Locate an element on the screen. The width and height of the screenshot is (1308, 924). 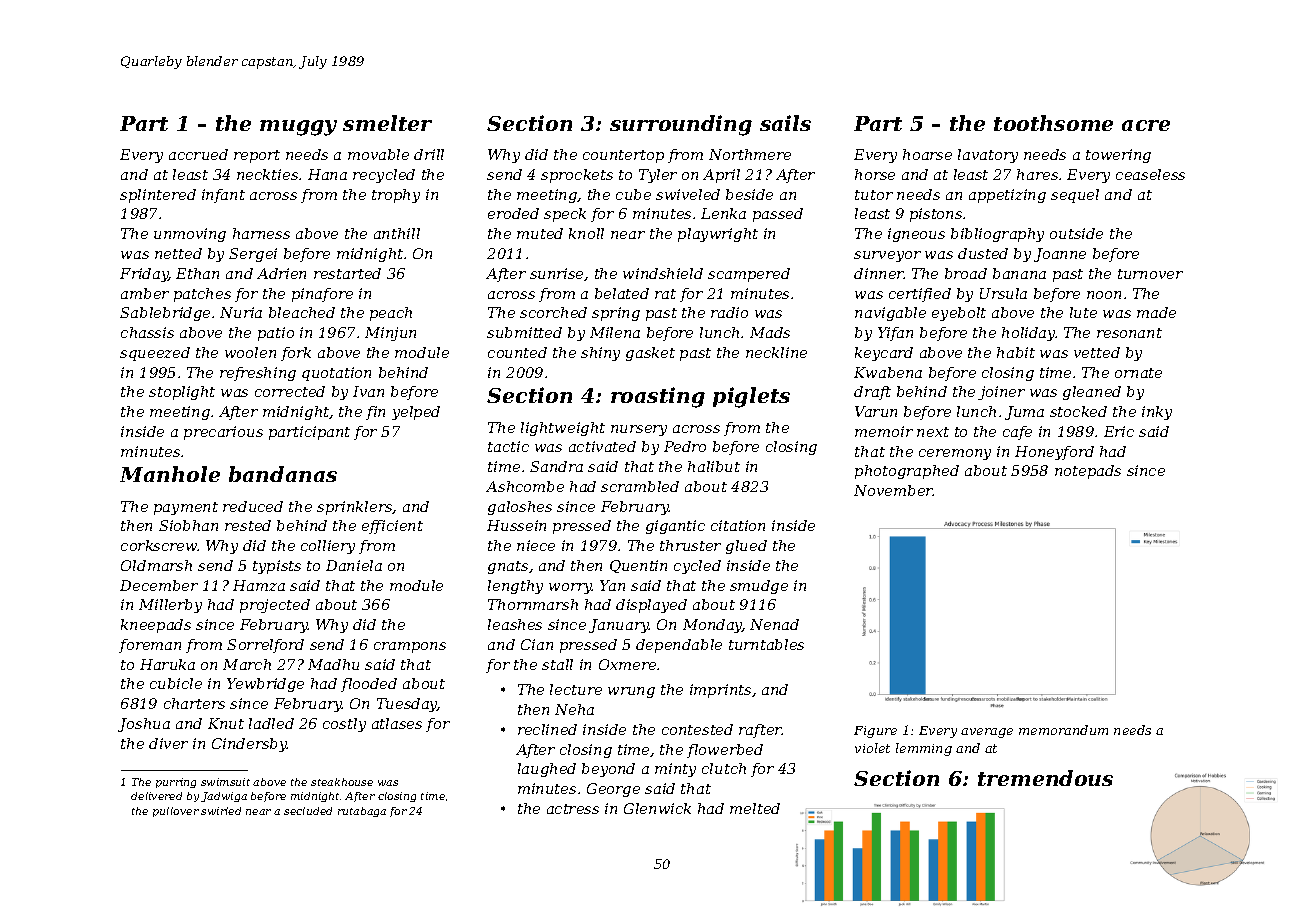
foreman is located at coordinates (150, 646).
